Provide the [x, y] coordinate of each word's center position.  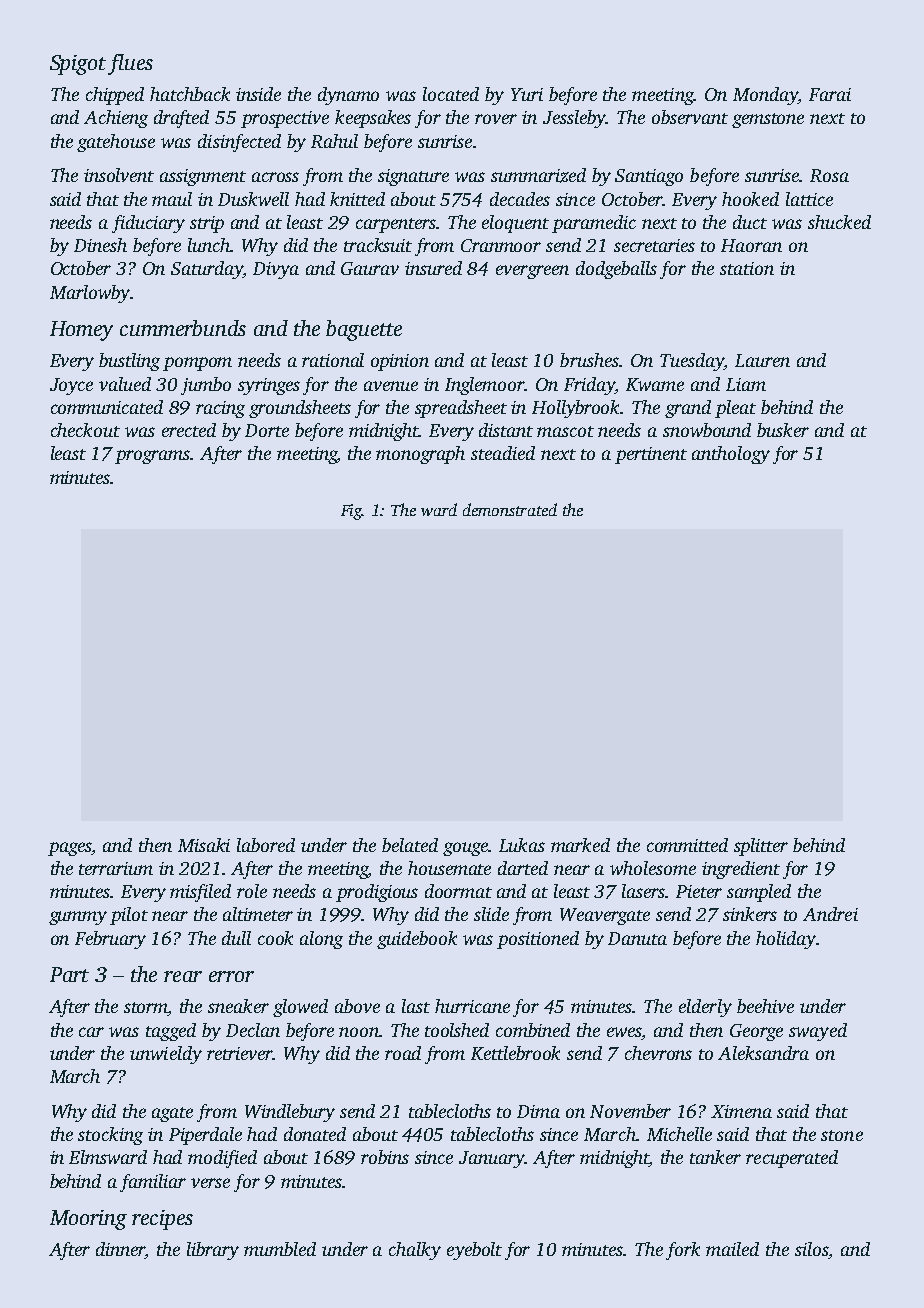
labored [266, 845]
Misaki [204, 845]
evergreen [532, 272]
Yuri [527, 94]
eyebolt [474, 1251]
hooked [750, 199]
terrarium [116, 868]
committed [687, 845]
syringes [269, 386]
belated [410, 845]
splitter [761, 847]
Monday [765, 96]
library [213, 1251]
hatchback [190, 94]
